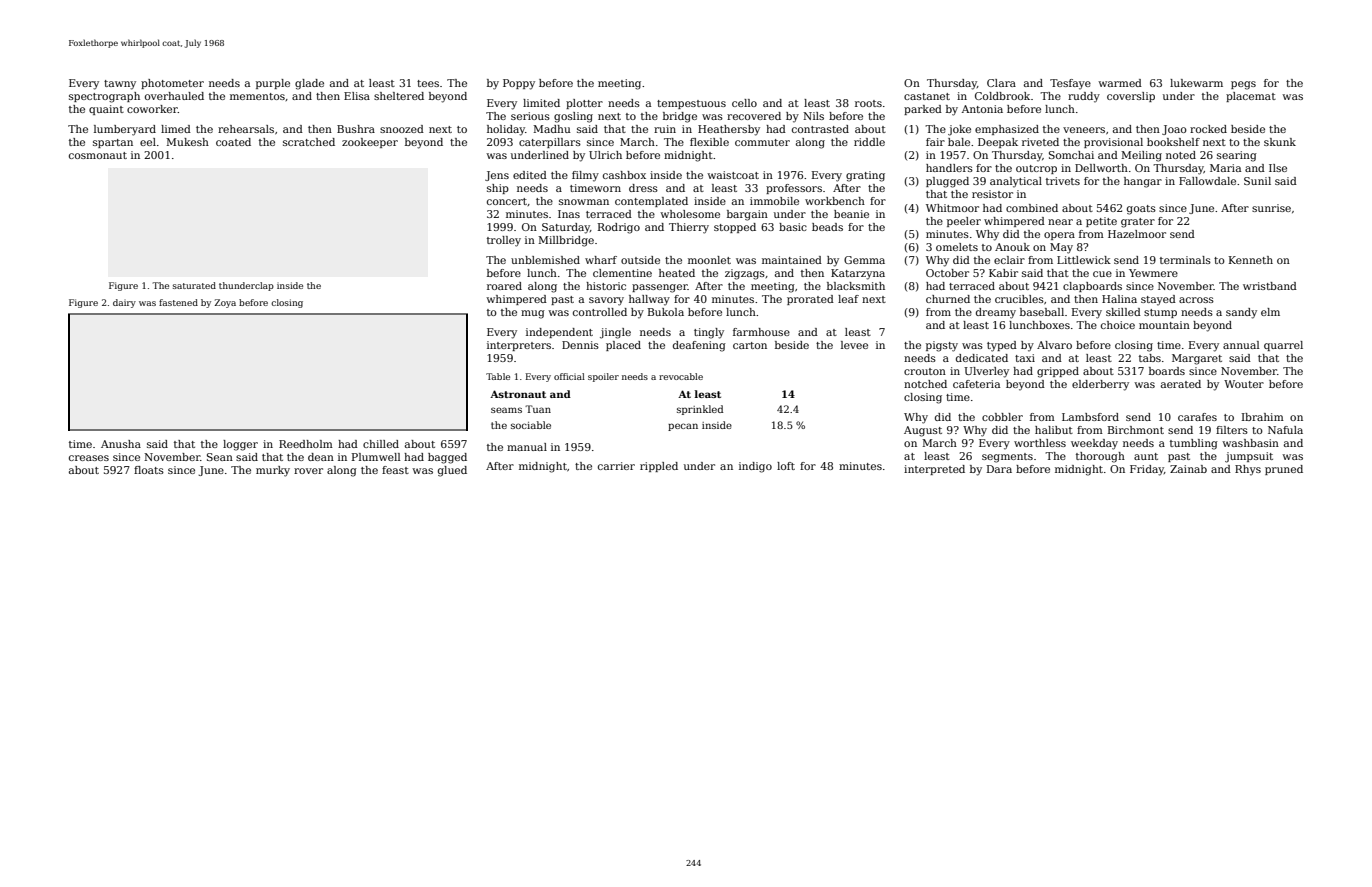 This document has width=1372, height=887. Describe the element at coordinates (1058, 372) in the document. I see `gripped` at that location.
